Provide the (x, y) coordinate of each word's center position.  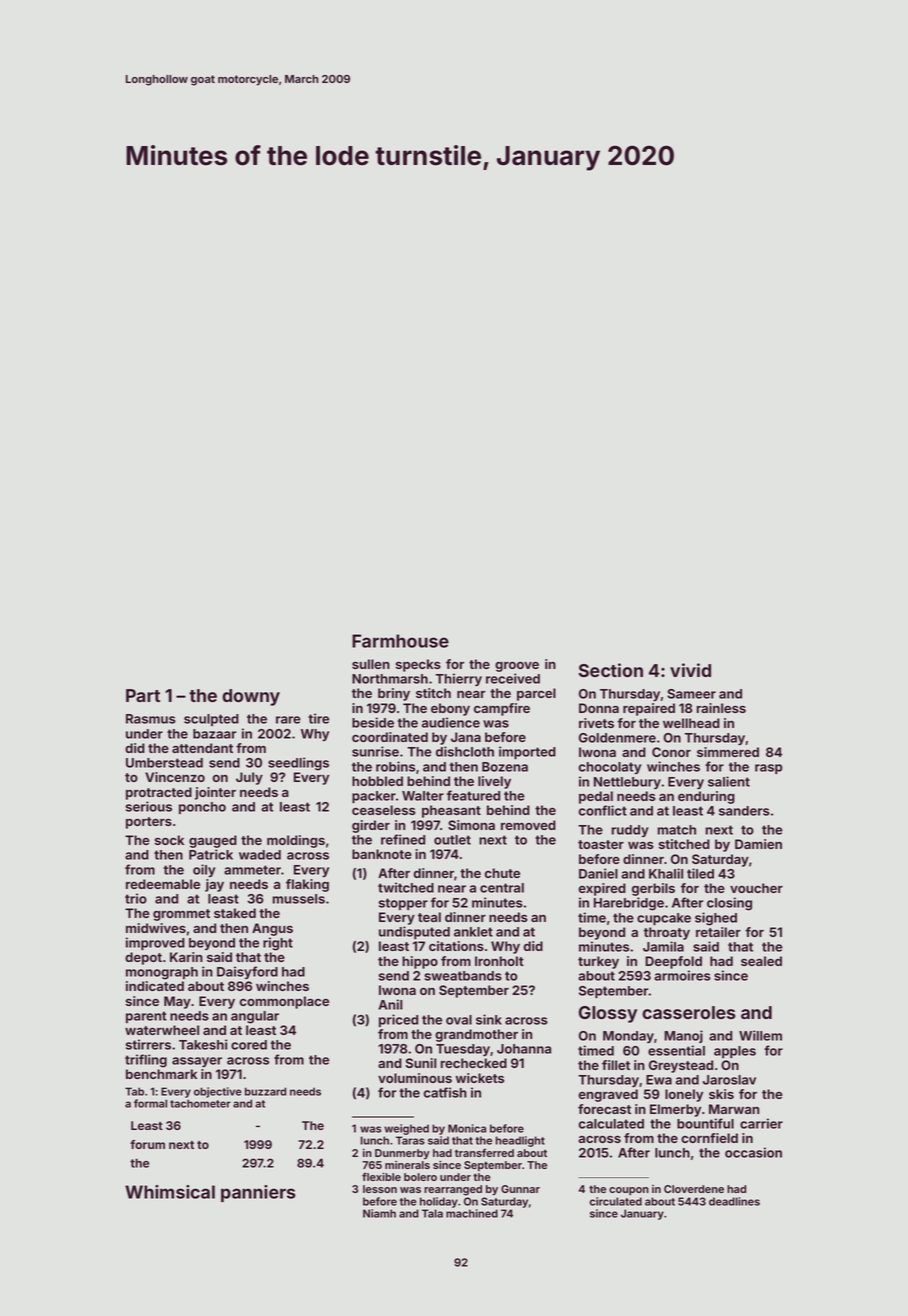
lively (494, 782)
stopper (403, 904)
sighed (716, 919)
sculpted (211, 720)
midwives (156, 928)
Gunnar (520, 1189)
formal (150, 1103)
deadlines (734, 1201)
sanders (744, 811)
